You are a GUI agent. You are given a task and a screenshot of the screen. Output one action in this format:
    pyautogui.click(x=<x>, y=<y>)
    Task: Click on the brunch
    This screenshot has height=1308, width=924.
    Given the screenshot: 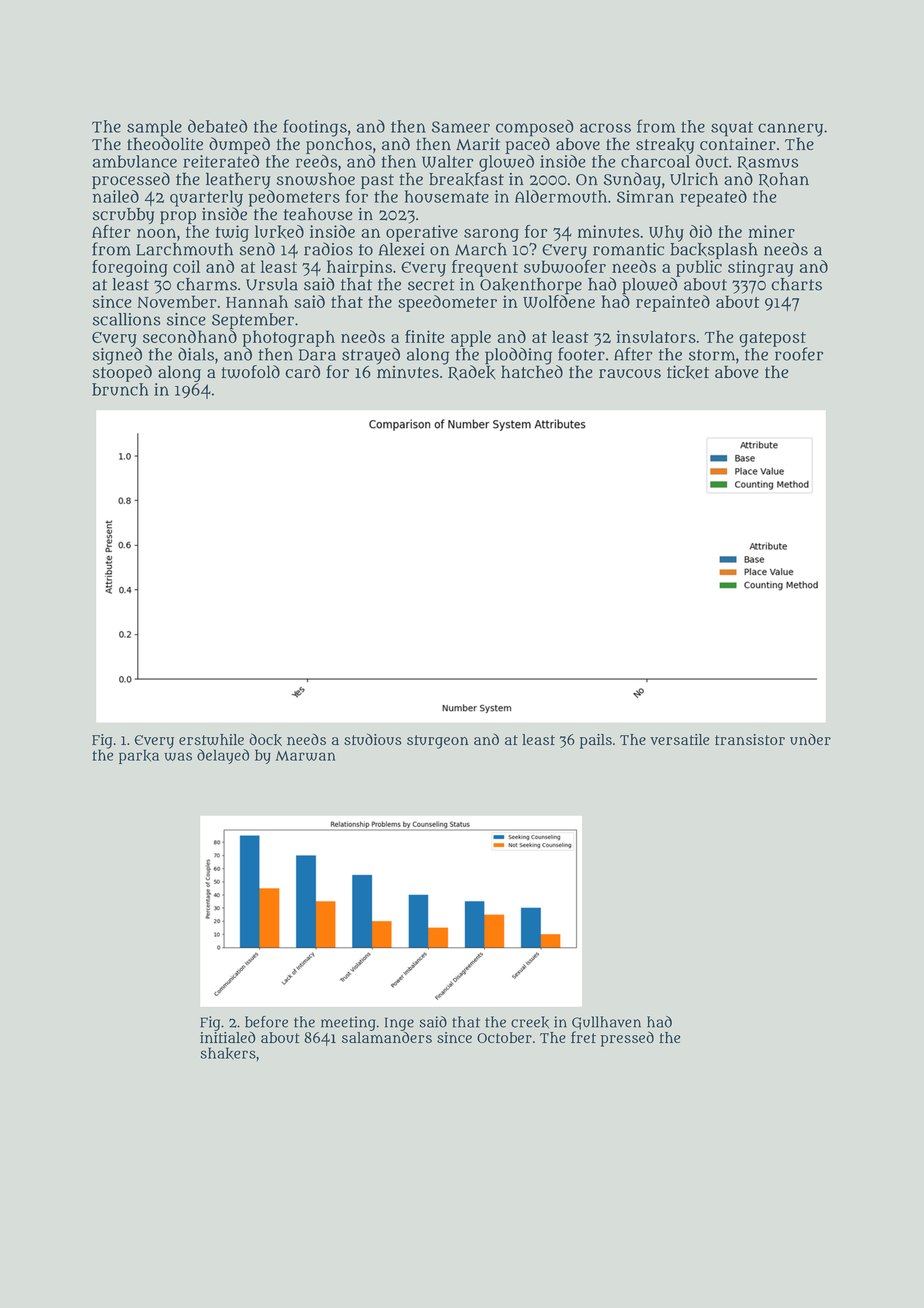 What is the action you would take?
    pyautogui.click(x=120, y=389)
